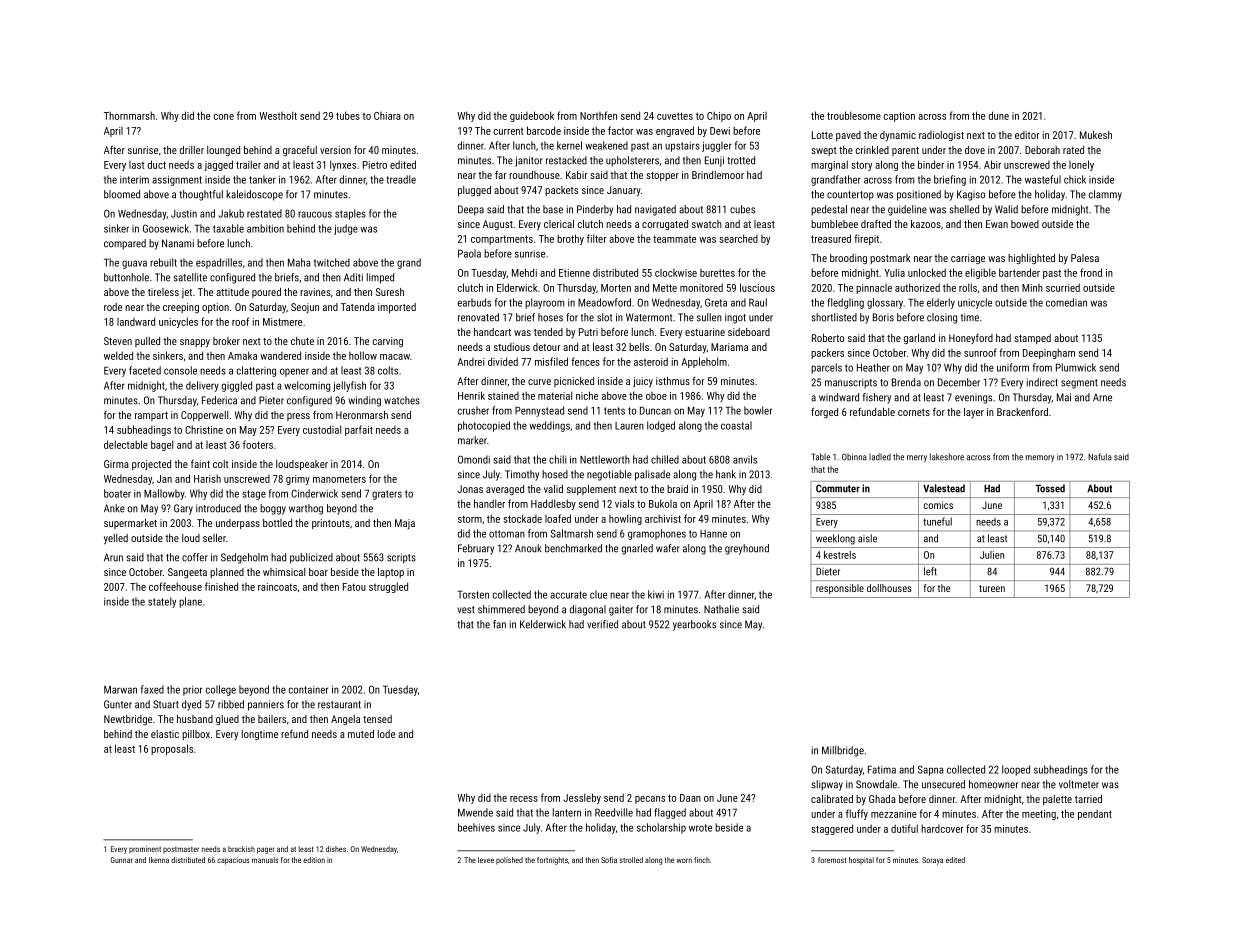  What do you see at coordinates (904, 828) in the page?
I see `dutiful` at bounding box center [904, 828].
